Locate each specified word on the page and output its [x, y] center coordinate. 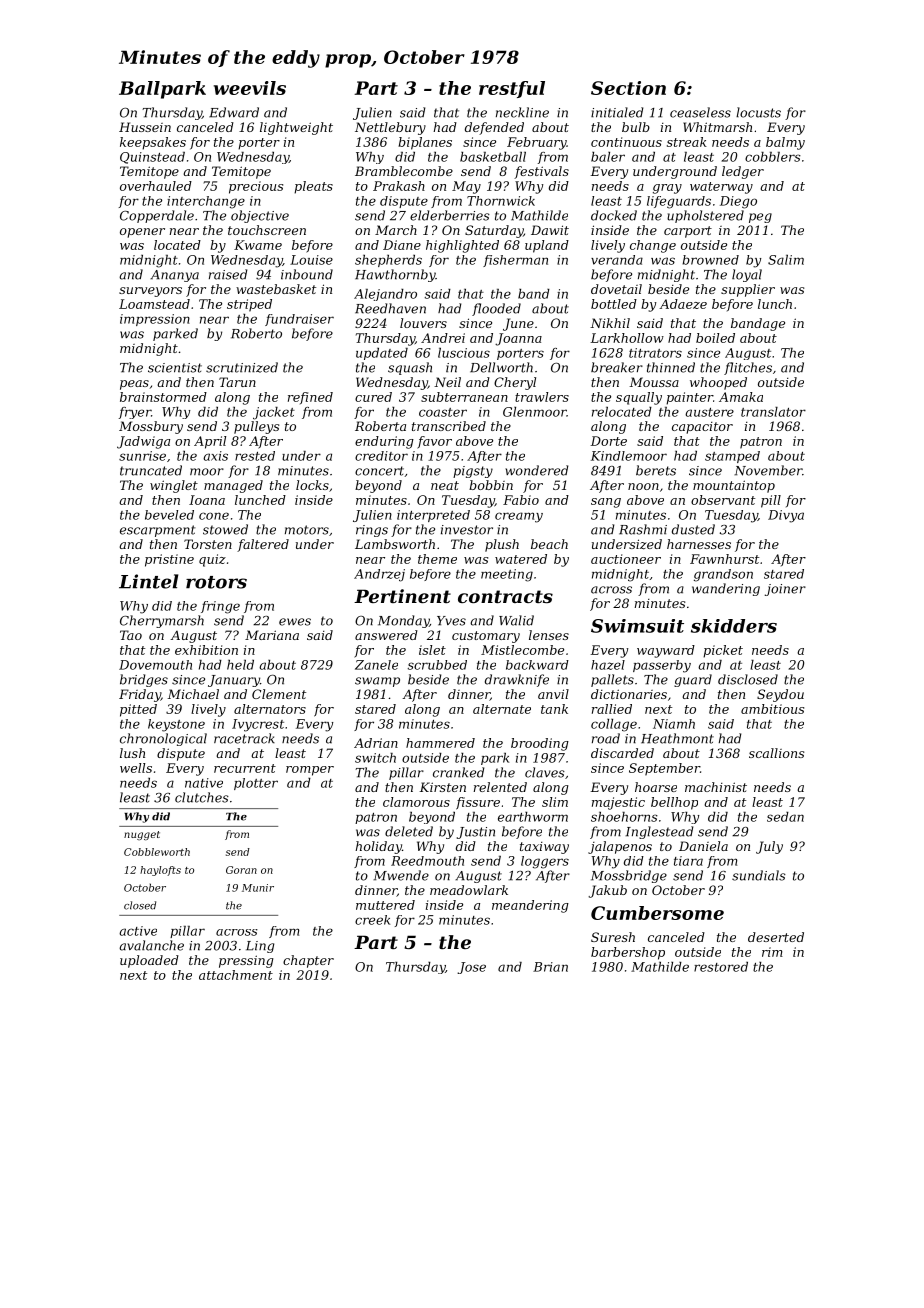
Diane [402, 245]
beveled [169, 515]
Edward [234, 112]
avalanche [151, 945]
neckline [522, 112]
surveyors [150, 292]
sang [606, 503]
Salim [786, 260]
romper [310, 771]
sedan [785, 817]
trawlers [542, 397]
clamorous [416, 802]
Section [628, 88]
